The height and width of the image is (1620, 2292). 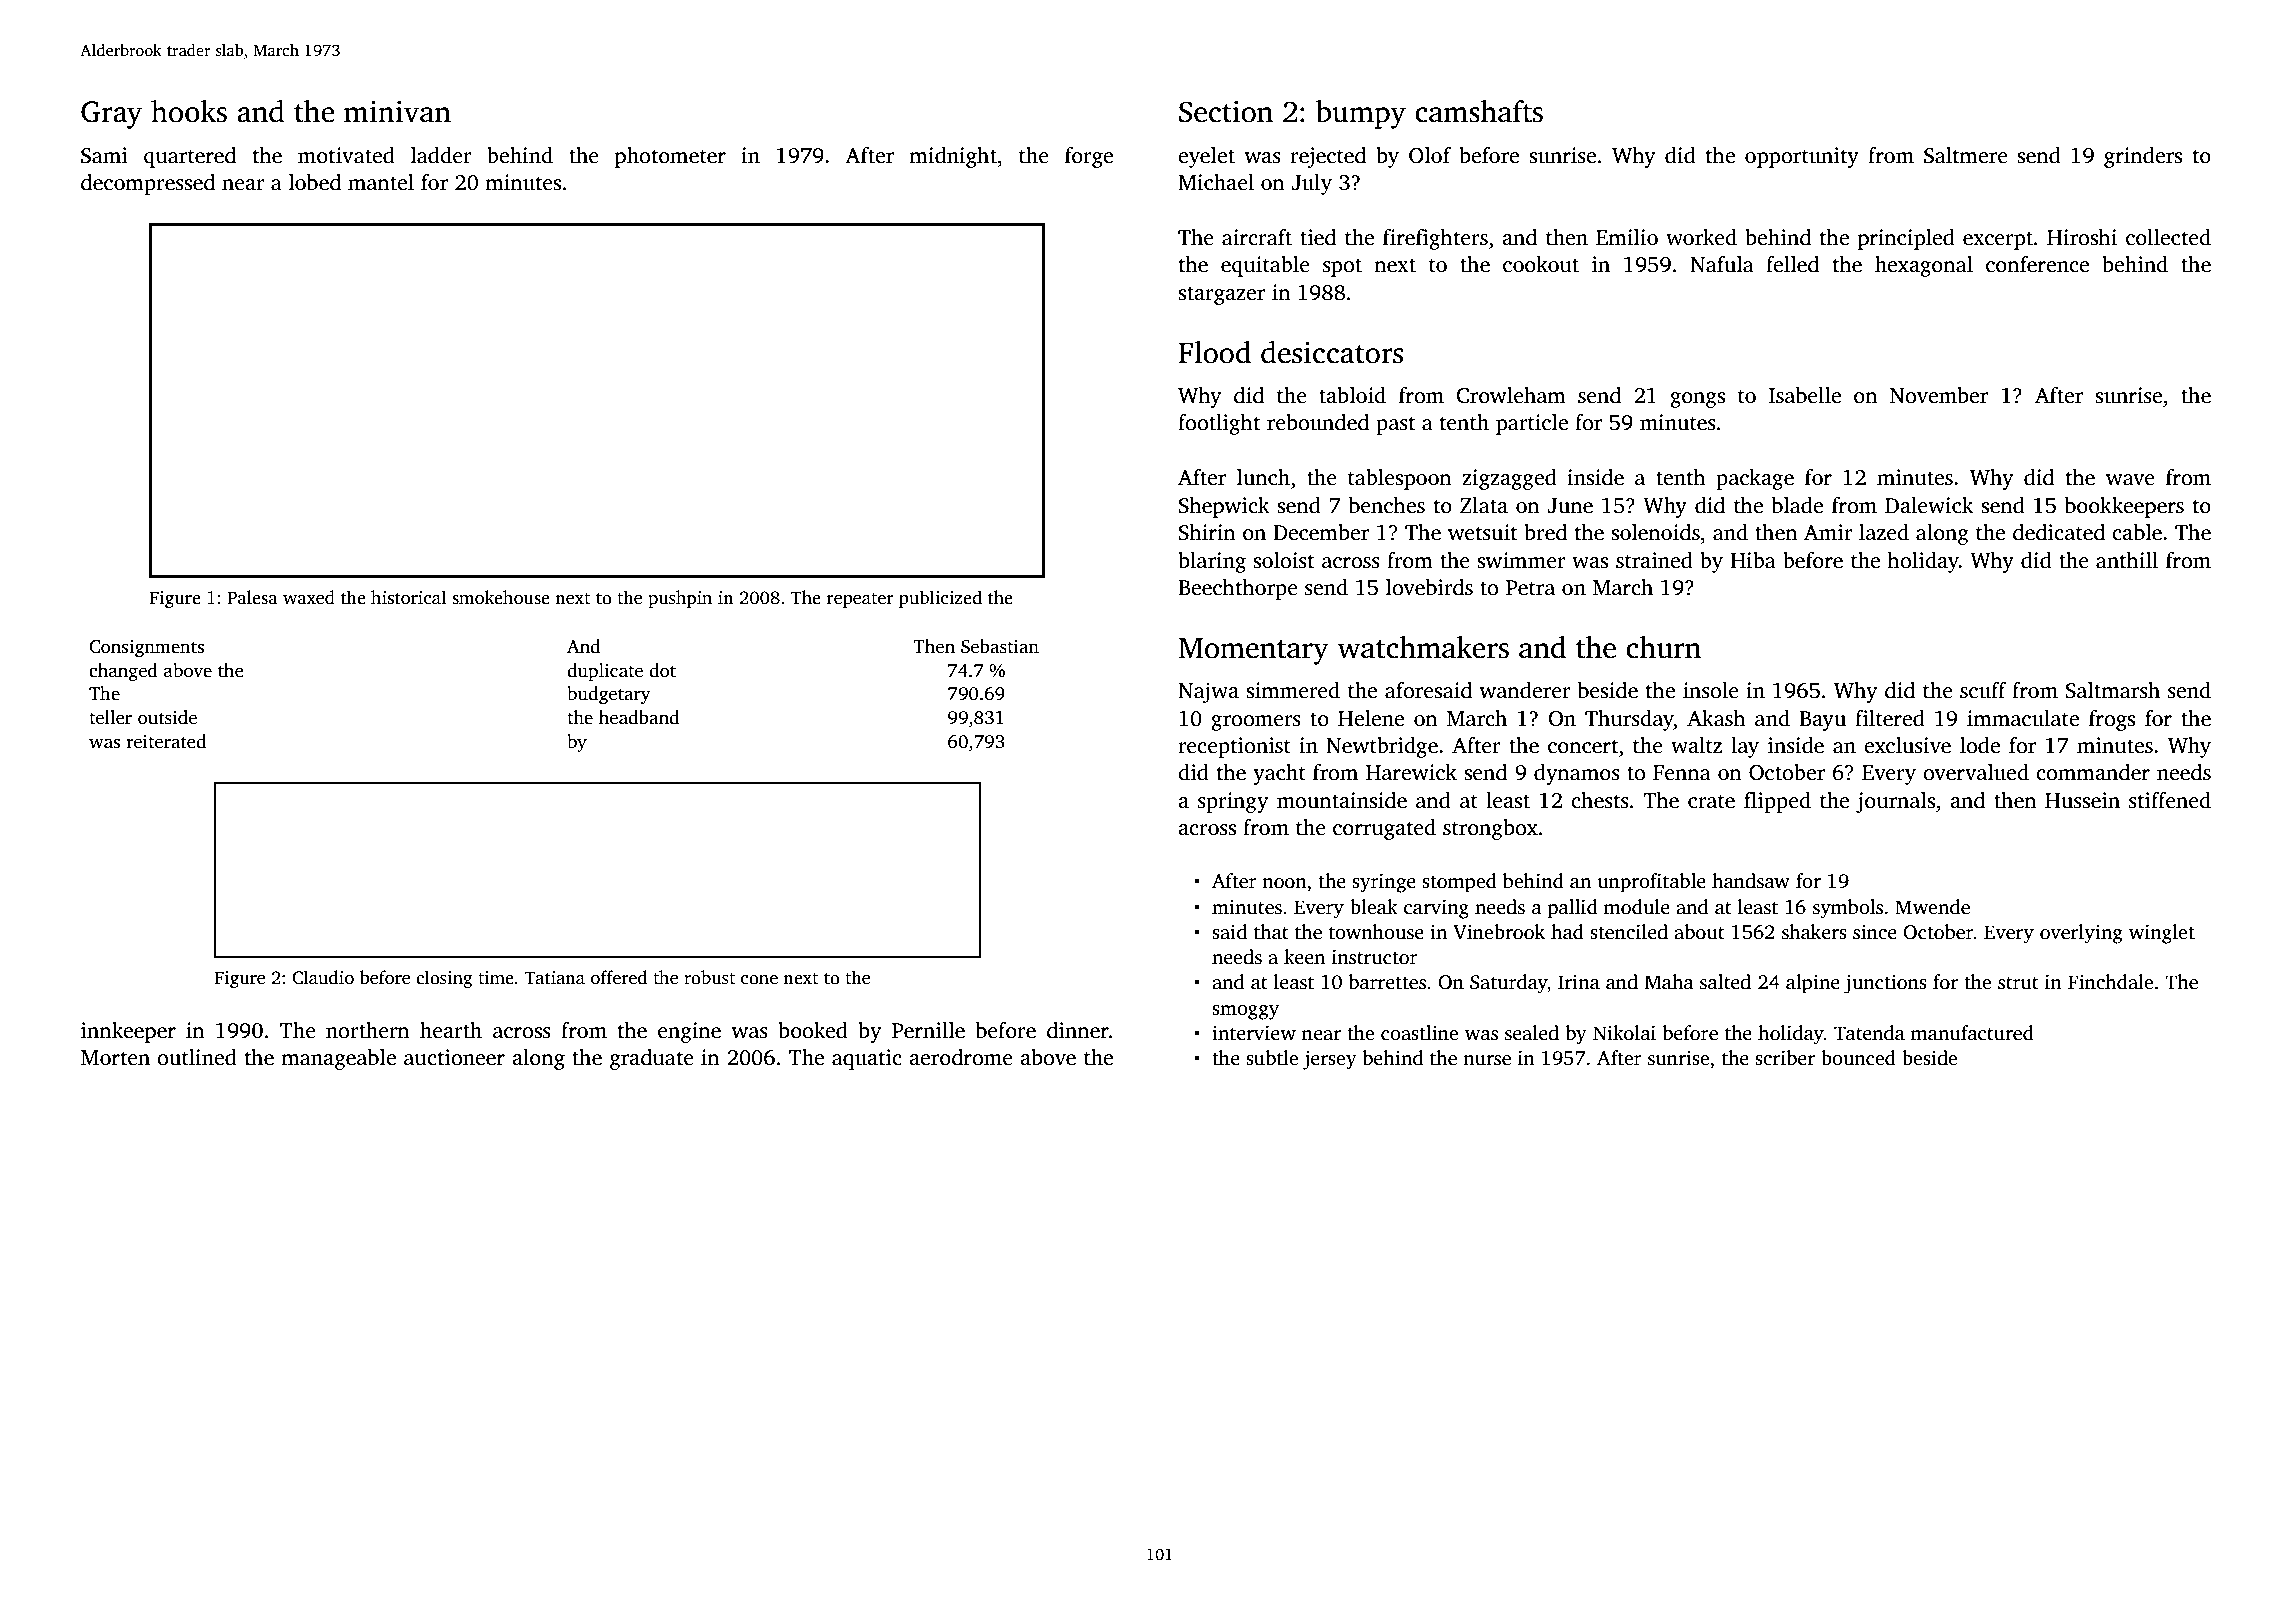 I want to click on strongbox, so click(x=1490, y=829).
